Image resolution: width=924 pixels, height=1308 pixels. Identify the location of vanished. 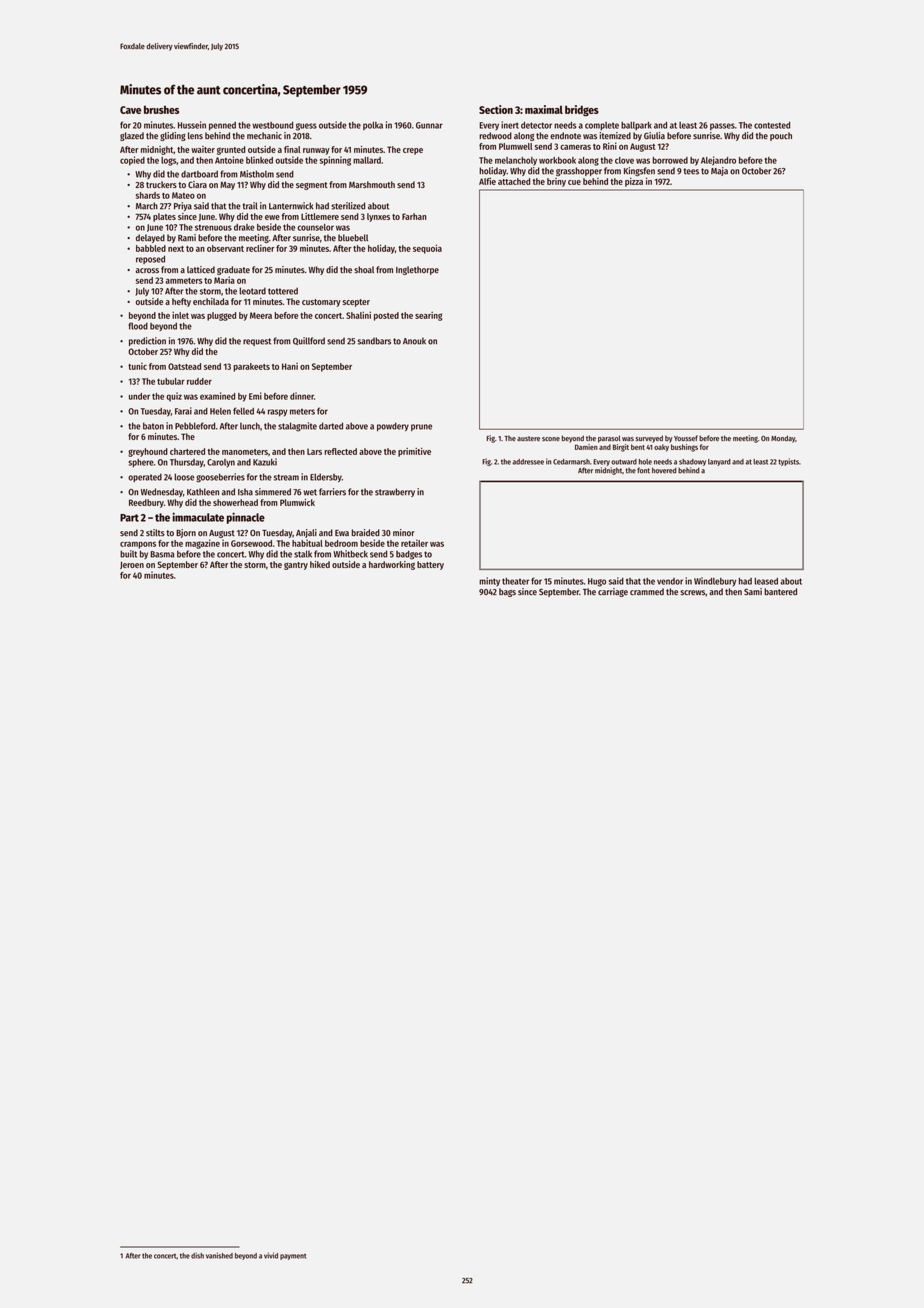
(219, 1255).
